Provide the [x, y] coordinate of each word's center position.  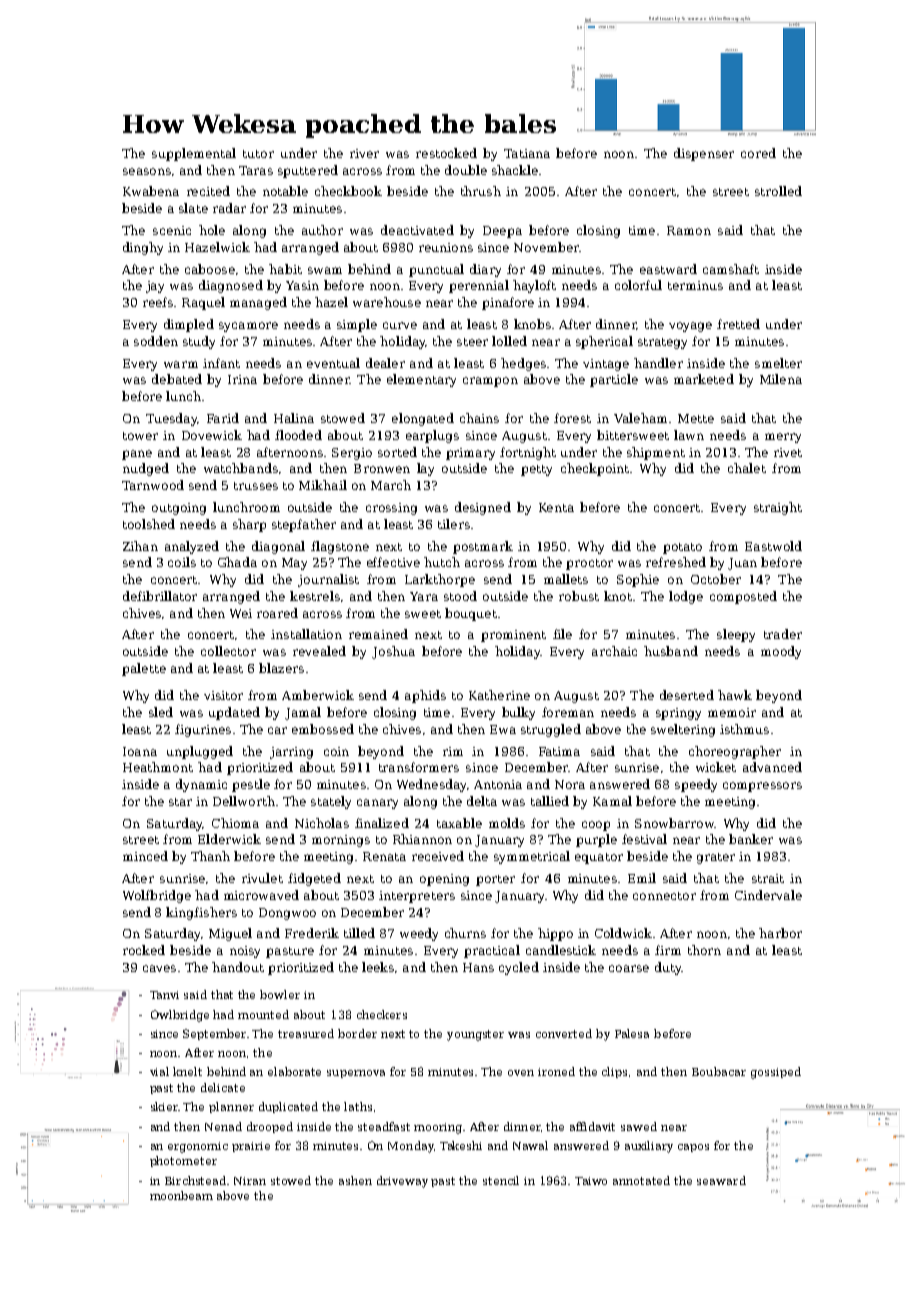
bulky [518, 713]
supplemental [194, 154]
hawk [735, 695]
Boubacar [719, 1071]
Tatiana [527, 153]
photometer [183, 1161]
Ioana [140, 751]
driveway [402, 1182]
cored [758, 153]
